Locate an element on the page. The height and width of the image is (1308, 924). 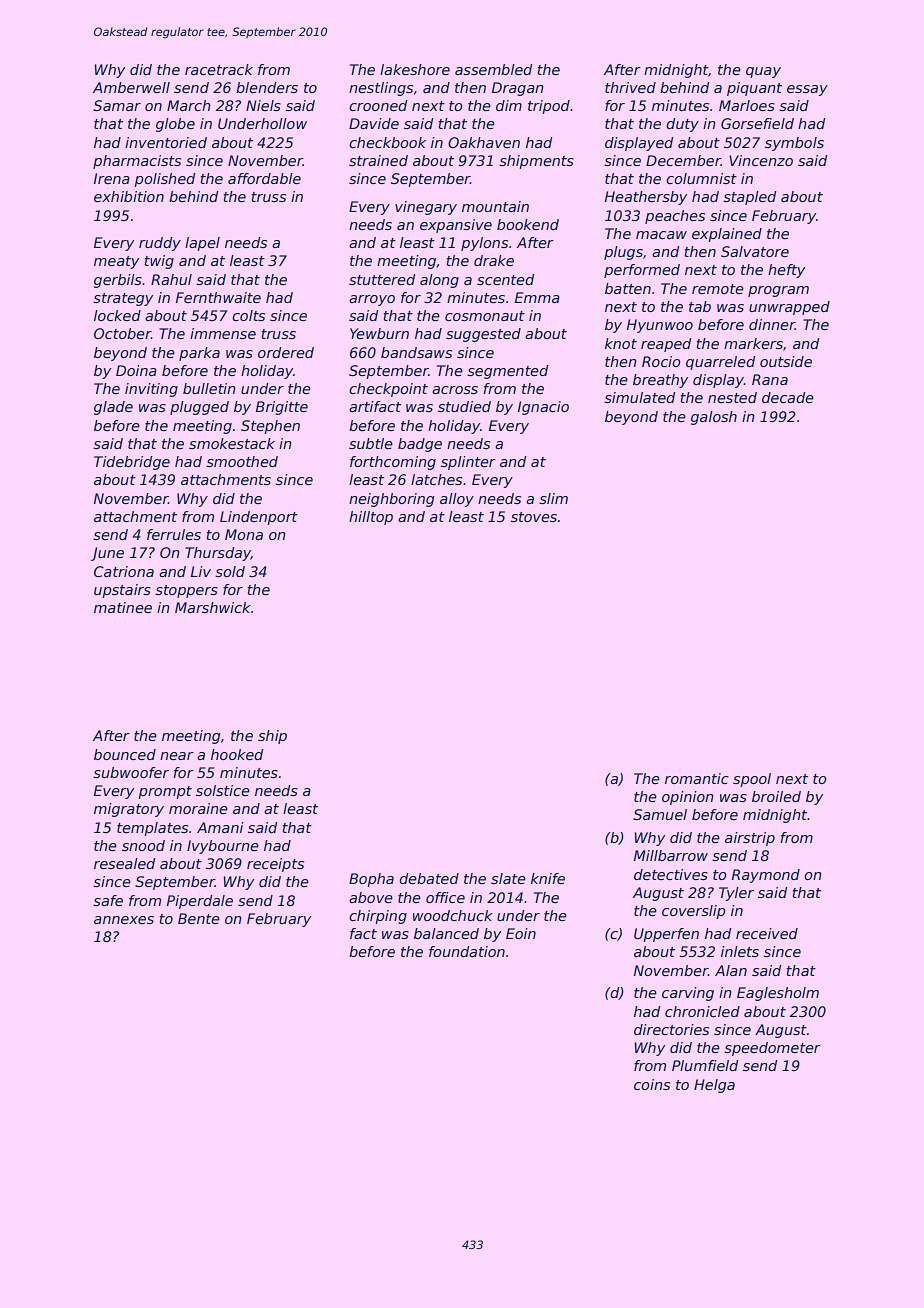
hilltop is located at coordinates (371, 518).
